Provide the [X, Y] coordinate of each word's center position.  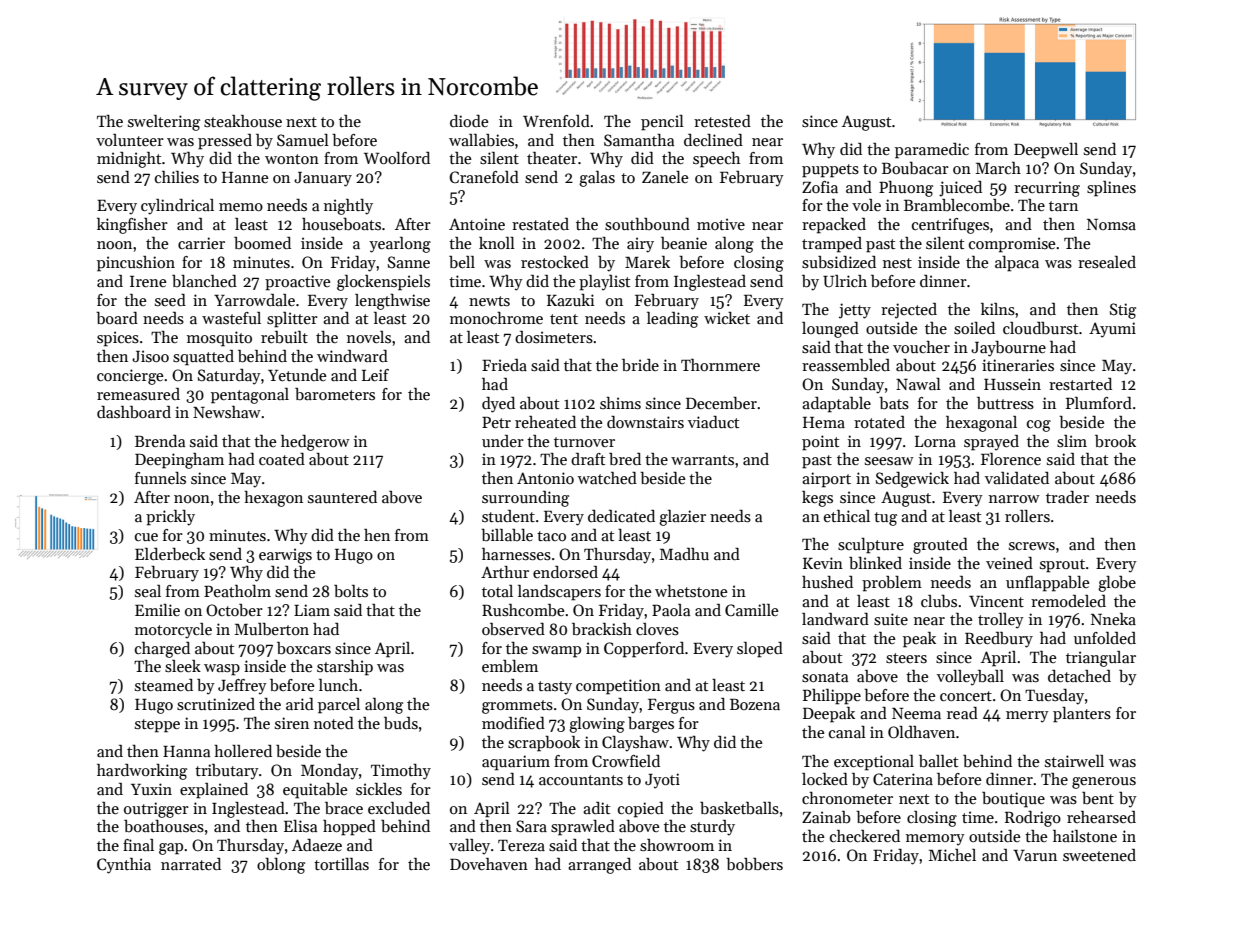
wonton [292, 159]
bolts [351, 591]
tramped [832, 245]
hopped [349, 828]
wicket [727, 318]
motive [721, 224]
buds [401, 723]
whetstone [691, 591]
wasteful [231, 318]
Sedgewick [912, 480]
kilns [998, 309]
